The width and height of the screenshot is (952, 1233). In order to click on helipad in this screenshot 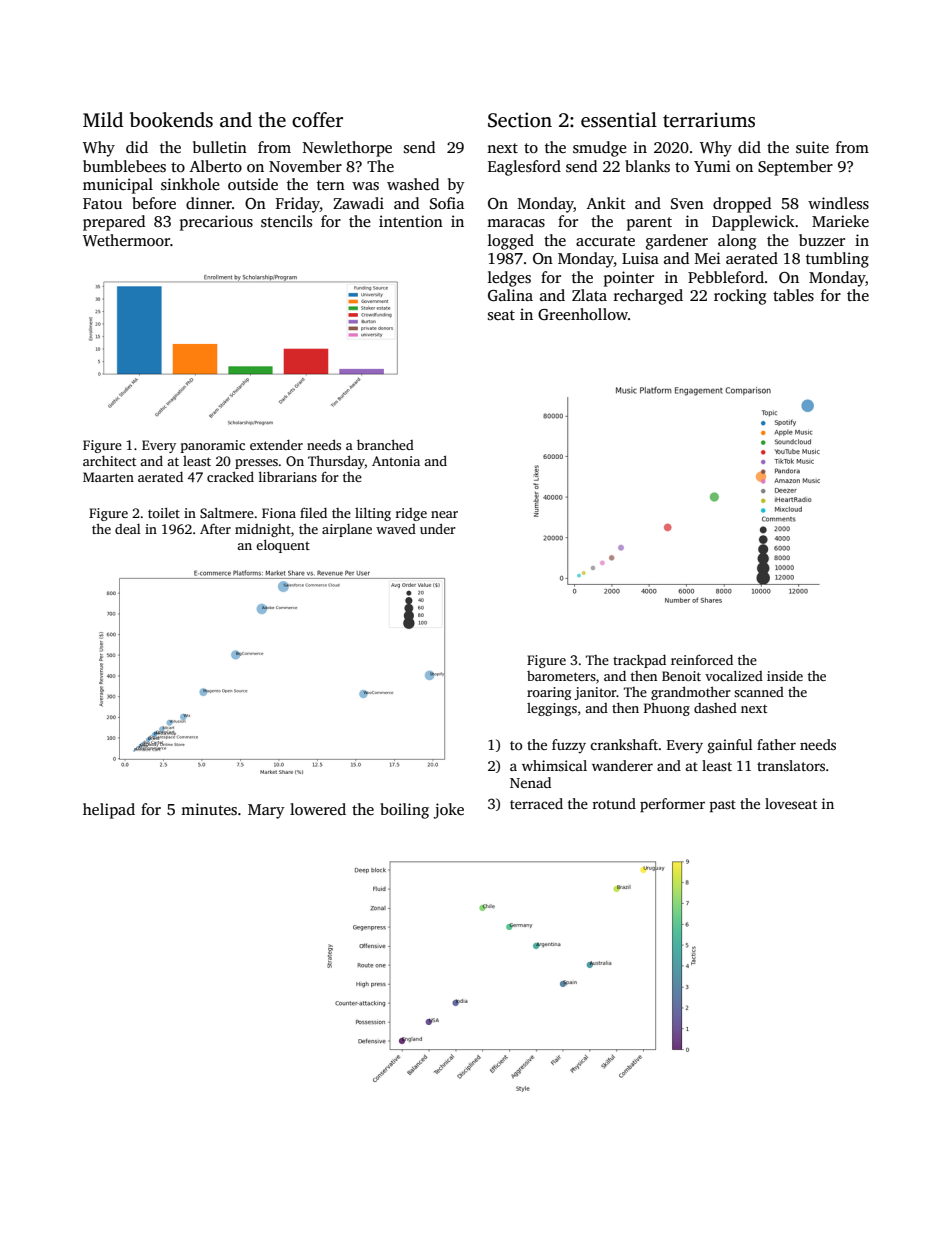, I will do `click(109, 811)`.
